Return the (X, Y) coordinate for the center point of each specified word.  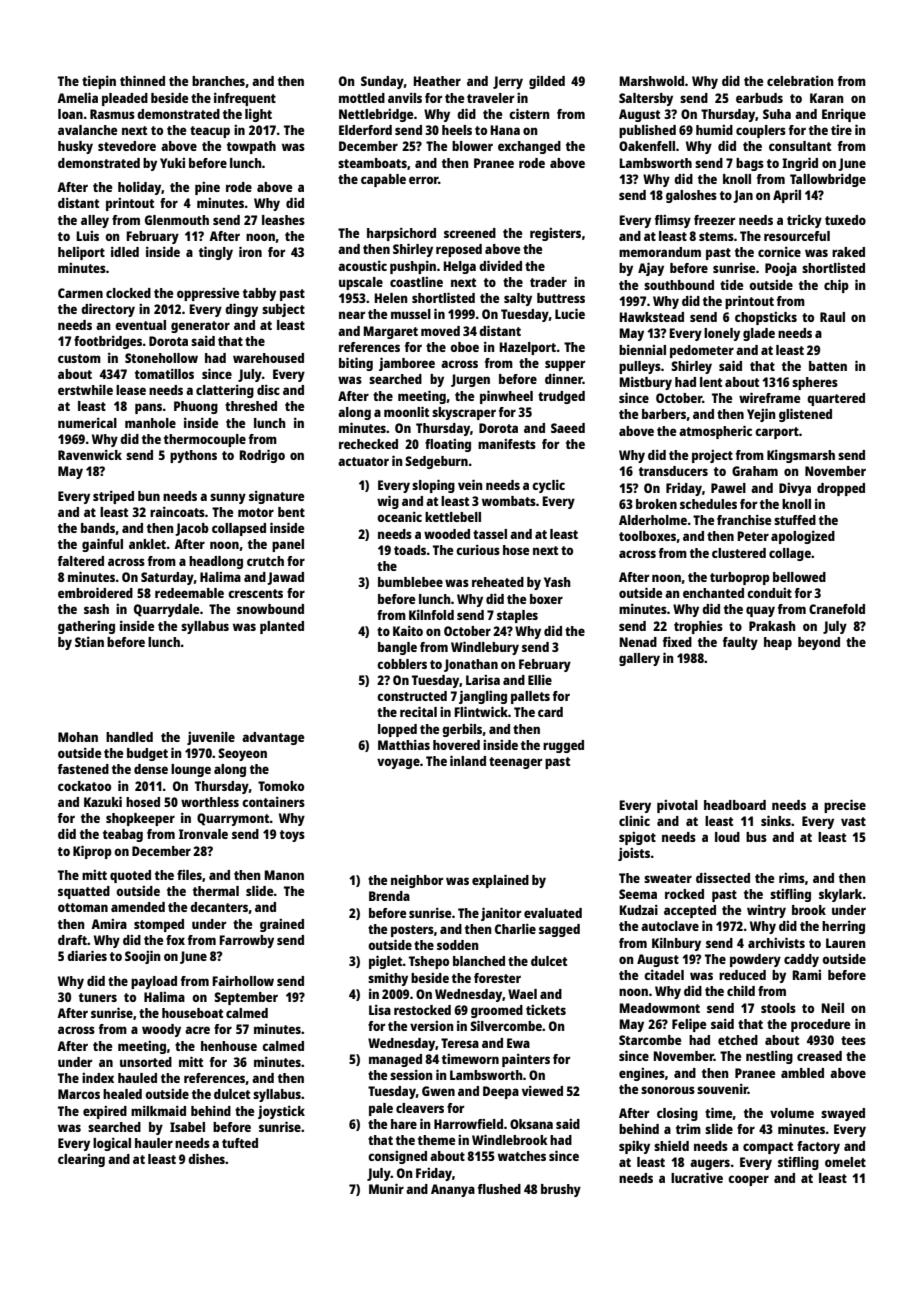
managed (395, 1060)
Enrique (844, 115)
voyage (398, 763)
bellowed (799, 577)
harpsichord (401, 234)
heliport (81, 253)
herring (843, 927)
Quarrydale (166, 610)
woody (161, 1030)
